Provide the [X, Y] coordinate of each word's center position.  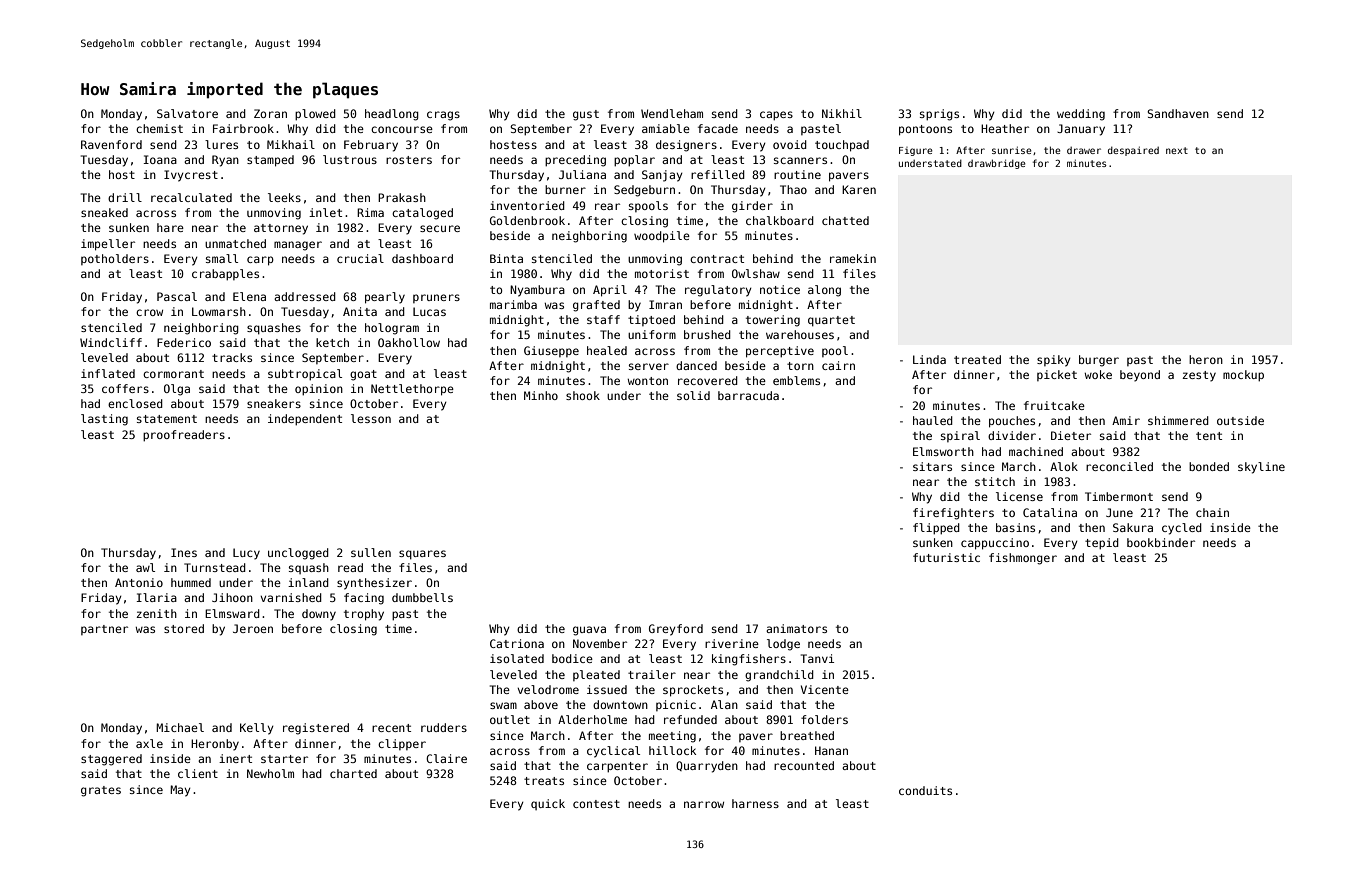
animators [796, 628]
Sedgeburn [644, 191]
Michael [180, 727]
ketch [332, 342]
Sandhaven [1178, 113]
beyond [1140, 376]
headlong [392, 115]
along [824, 291]
